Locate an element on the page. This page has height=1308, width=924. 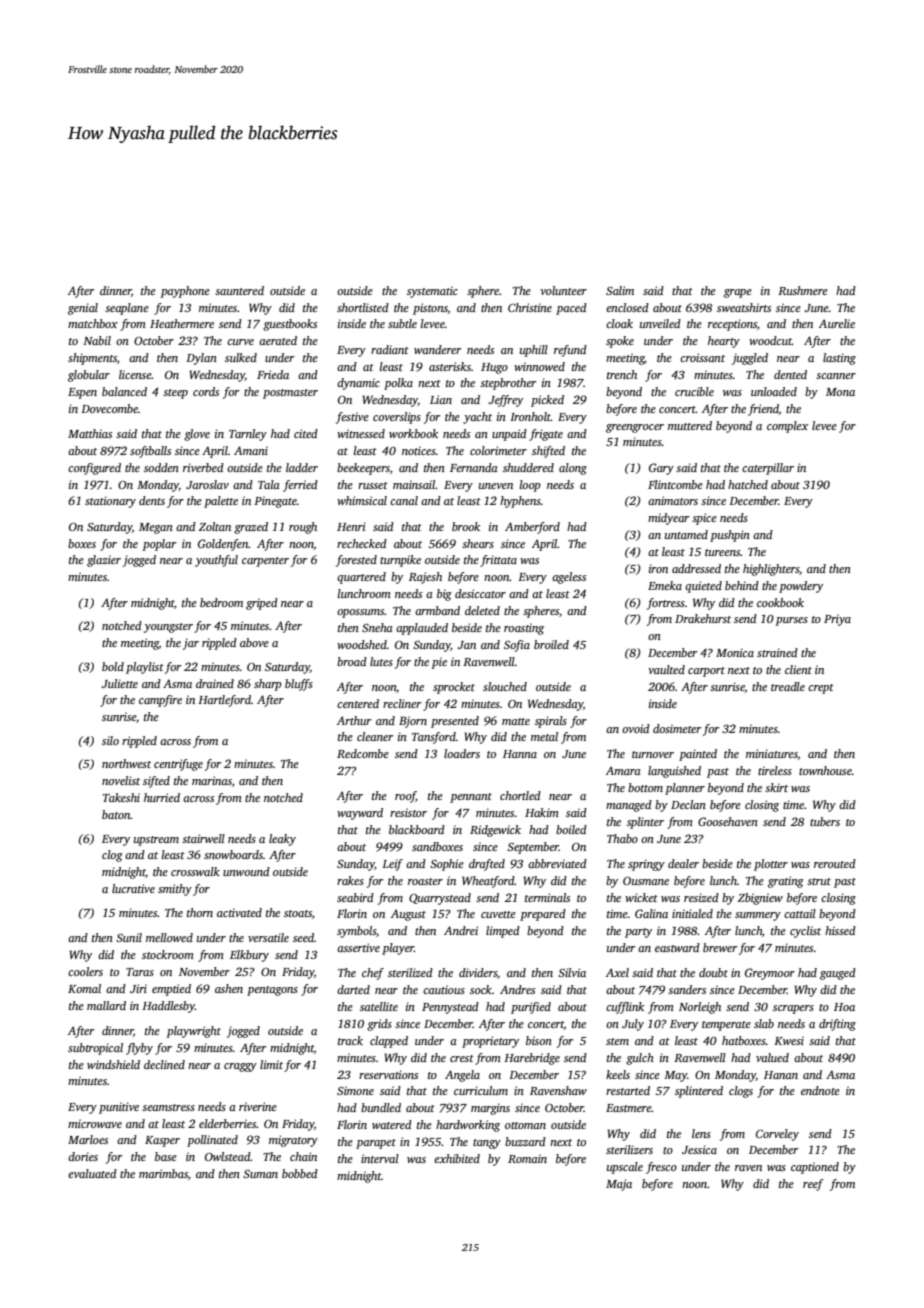
matte is located at coordinates (516, 721).
